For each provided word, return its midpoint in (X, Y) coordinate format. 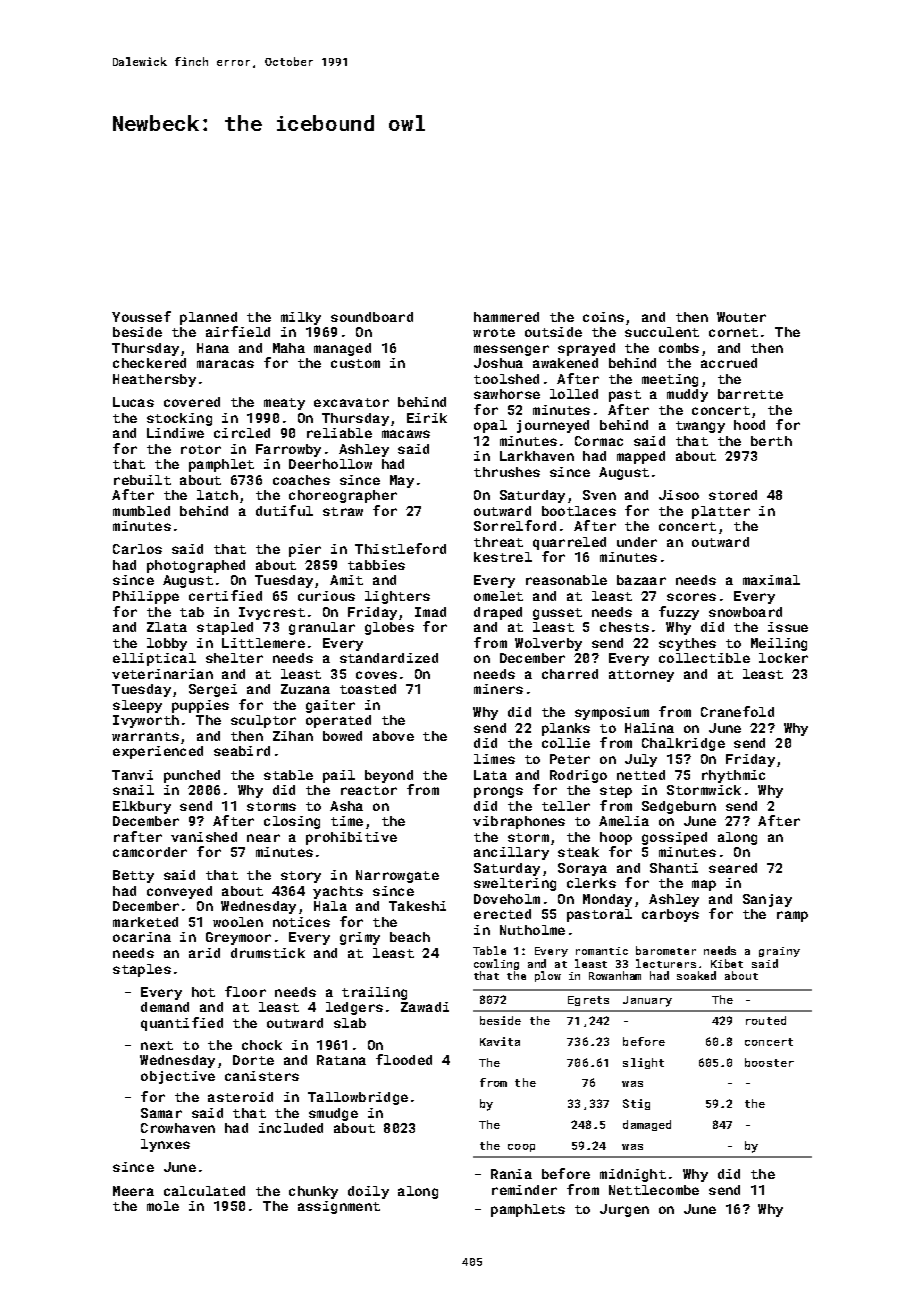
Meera (133, 1191)
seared (733, 868)
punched (192, 776)
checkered (149, 363)
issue (788, 627)
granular (322, 628)
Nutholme (532, 930)
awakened (565, 363)
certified (225, 595)
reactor (369, 790)
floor (245, 991)
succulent (662, 332)
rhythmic (733, 776)
